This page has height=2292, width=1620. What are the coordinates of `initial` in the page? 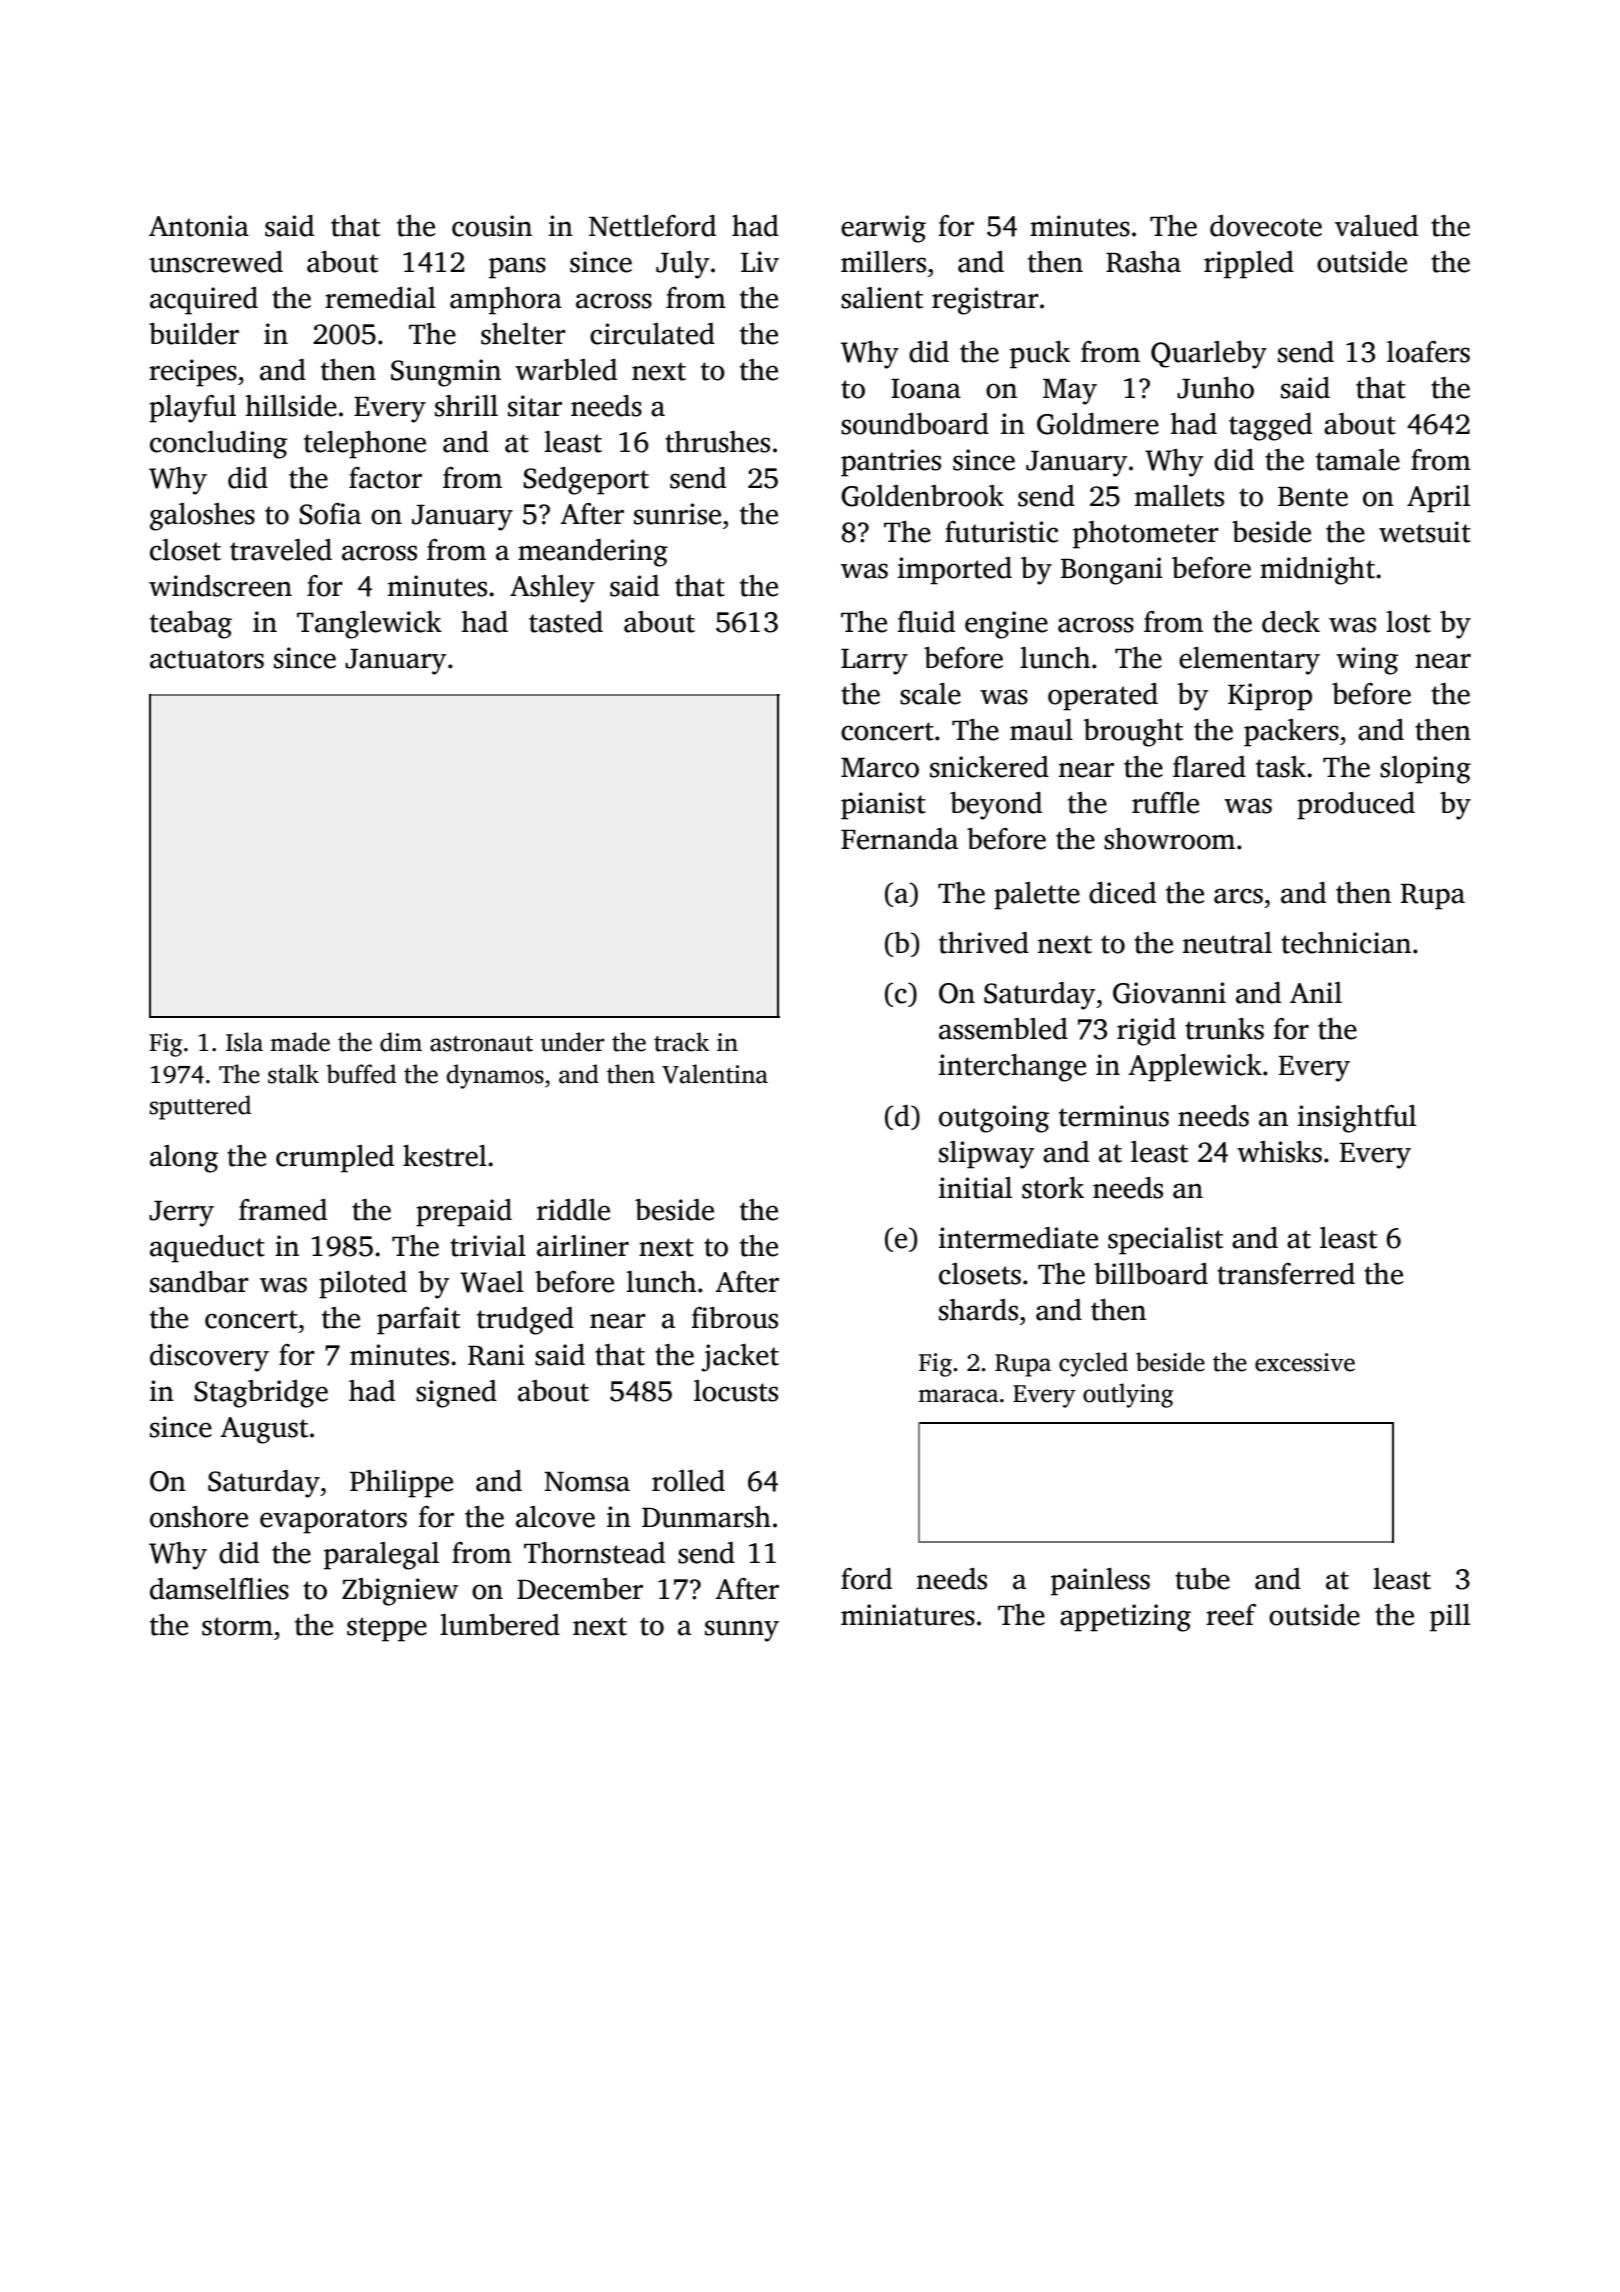 It's located at (975, 1188).
